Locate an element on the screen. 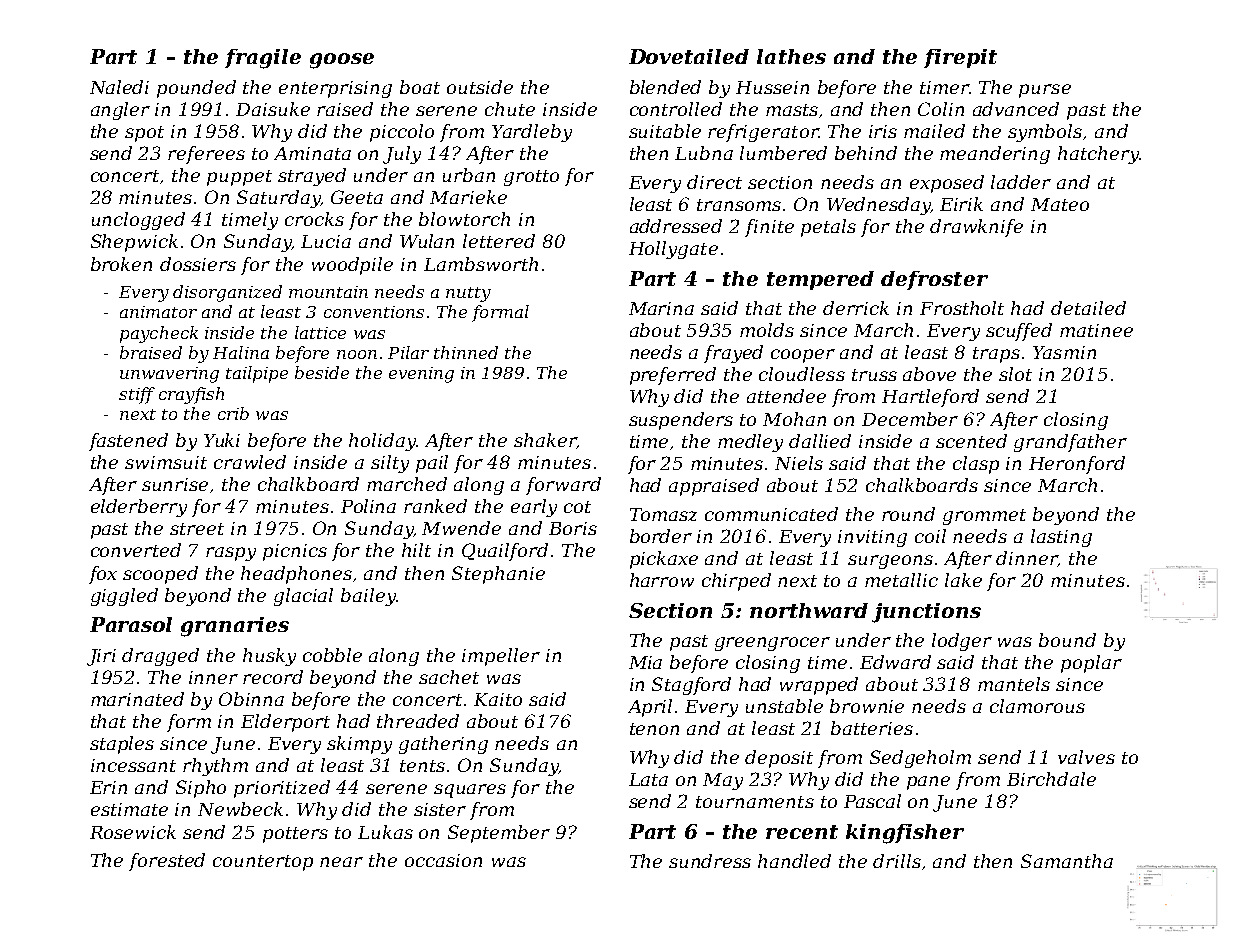 The height and width of the screenshot is (952, 1233). derrick is located at coordinates (856, 308).
